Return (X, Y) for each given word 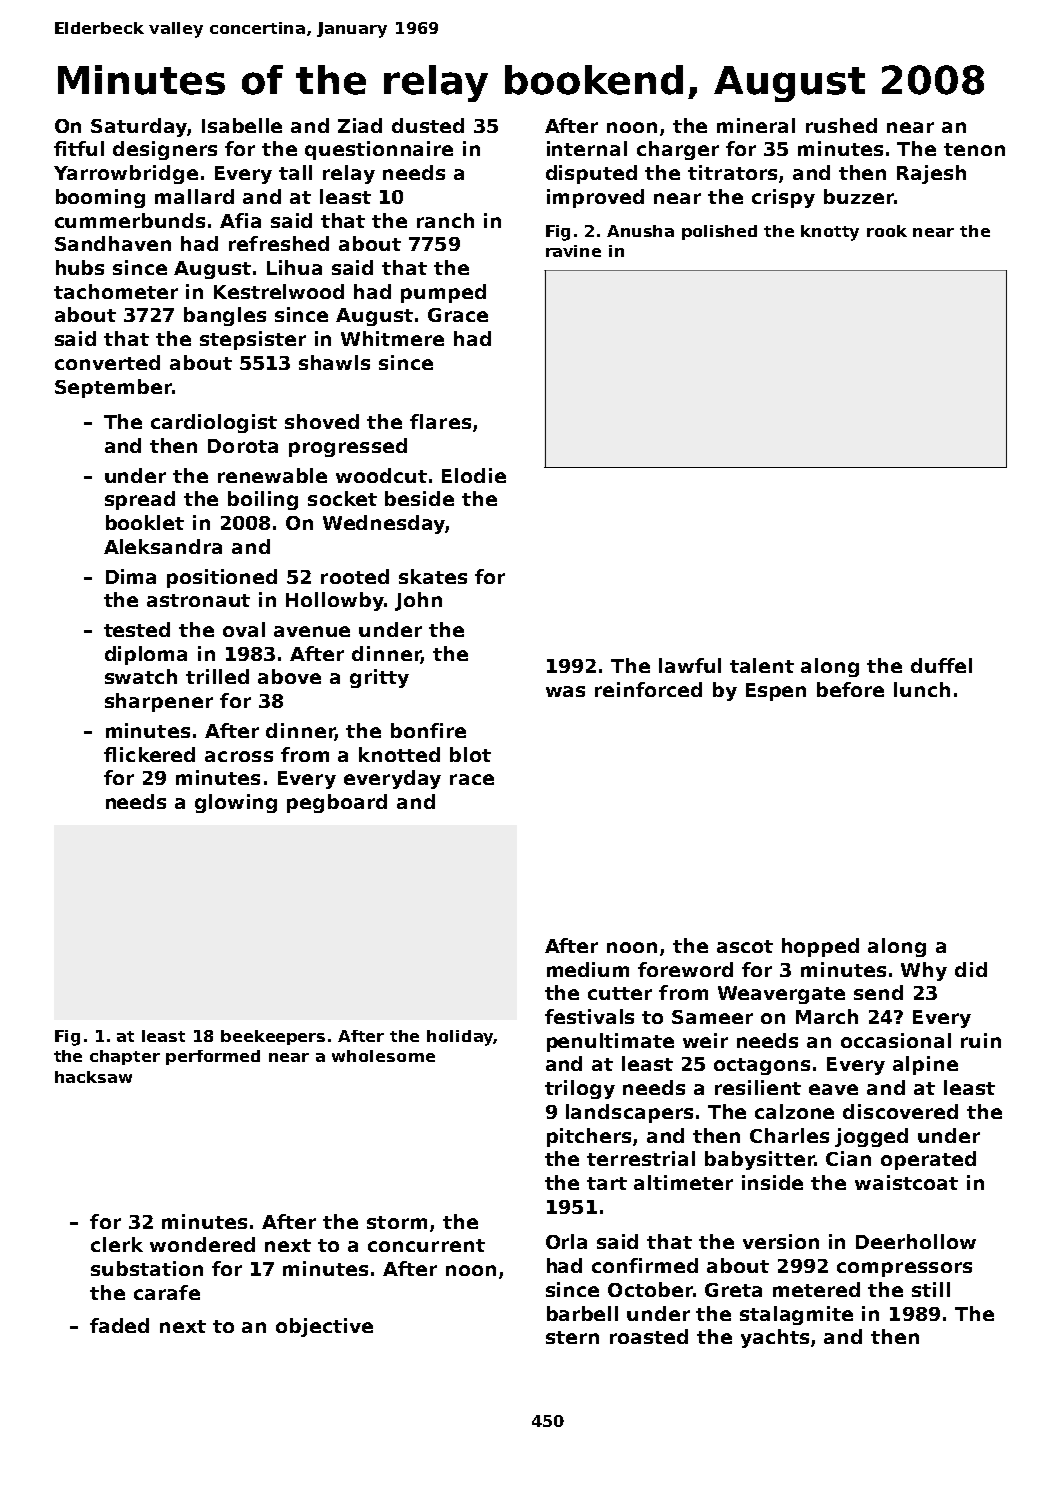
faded (119, 1325)
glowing (236, 803)
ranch (445, 220)
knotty (830, 233)
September (113, 388)
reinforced (648, 689)
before (850, 689)
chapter (125, 1057)
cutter (620, 993)
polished (719, 232)
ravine (573, 251)
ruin (981, 1040)
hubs (80, 267)
